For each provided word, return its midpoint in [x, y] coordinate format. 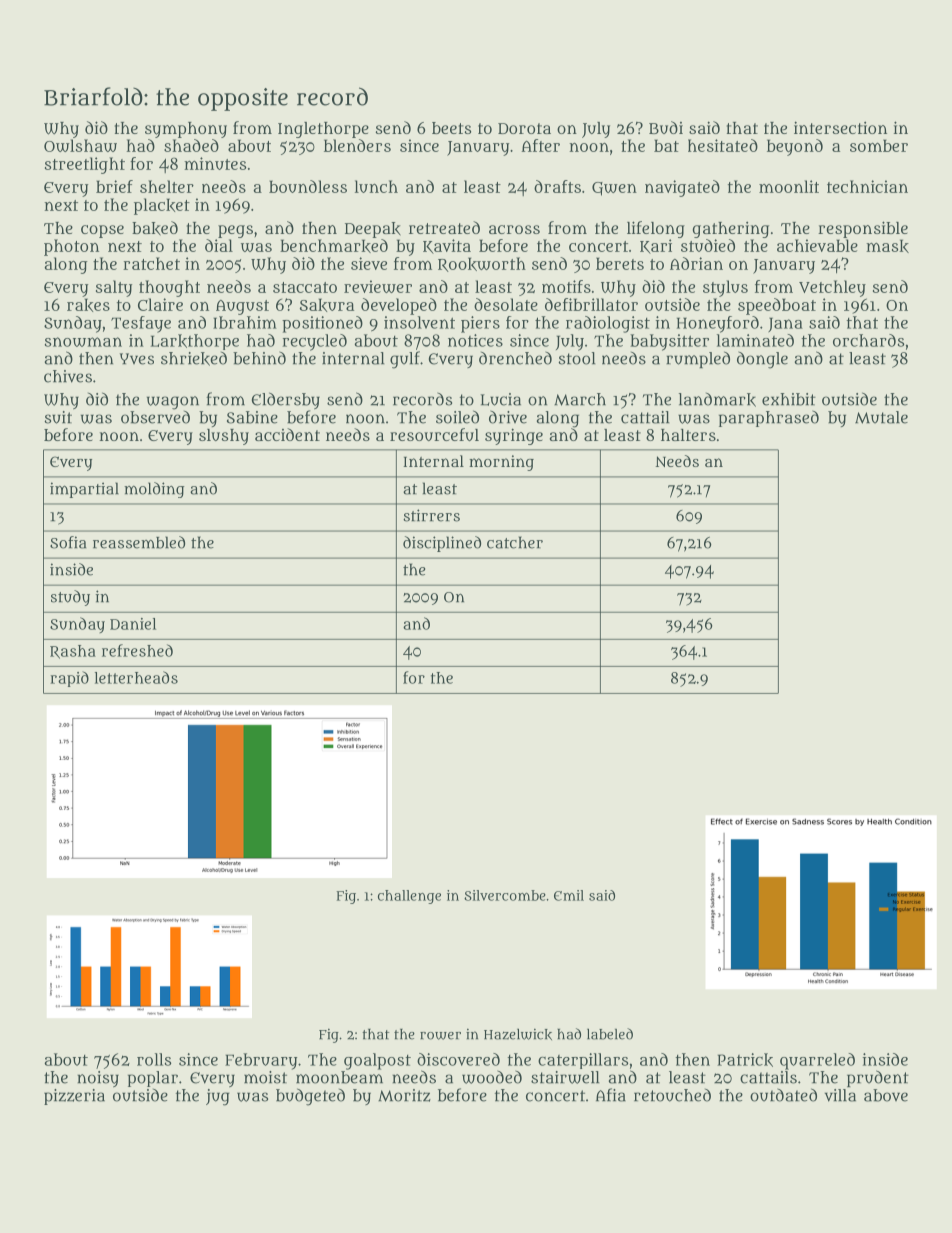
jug [218, 1097]
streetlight [85, 165]
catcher [515, 542]
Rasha [73, 652]
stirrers [431, 515]
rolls [154, 1059]
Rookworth [482, 264]
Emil [569, 895]
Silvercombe [505, 895]
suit [58, 417]
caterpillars [583, 1061]
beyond [795, 147]
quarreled [817, 1061]
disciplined [442, 544]
